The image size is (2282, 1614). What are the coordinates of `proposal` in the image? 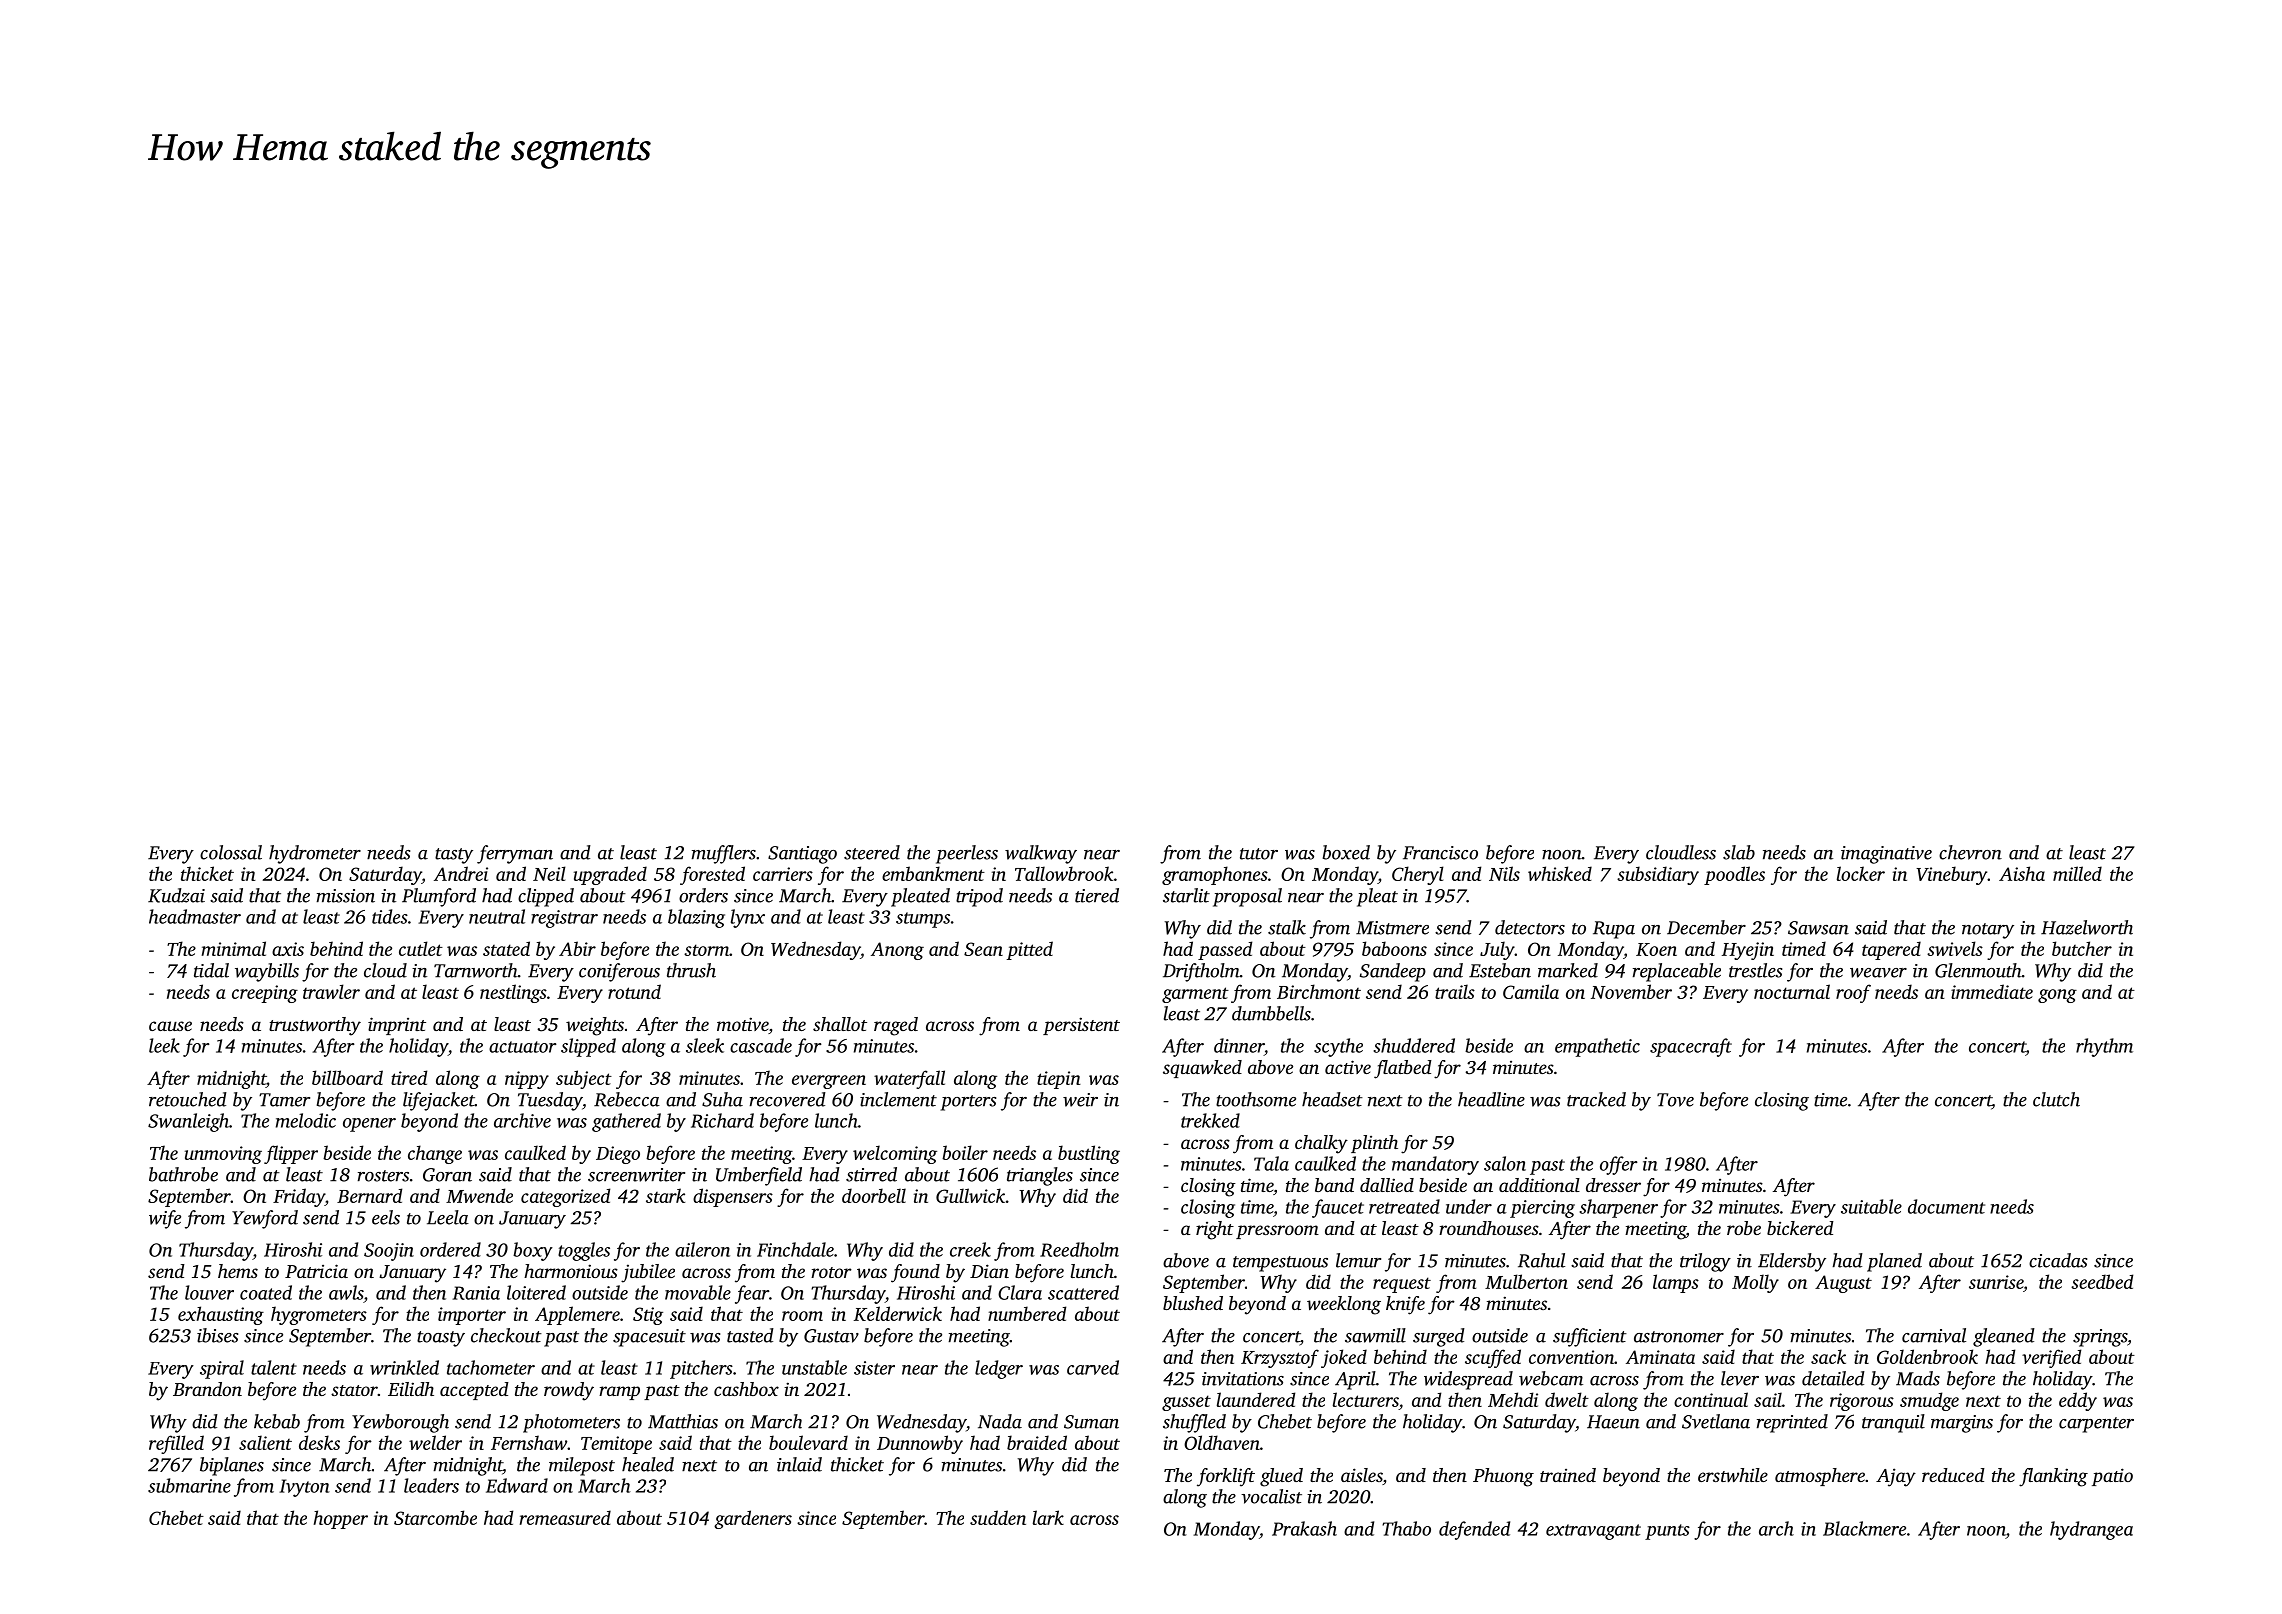 It's located at (1247, 897).
